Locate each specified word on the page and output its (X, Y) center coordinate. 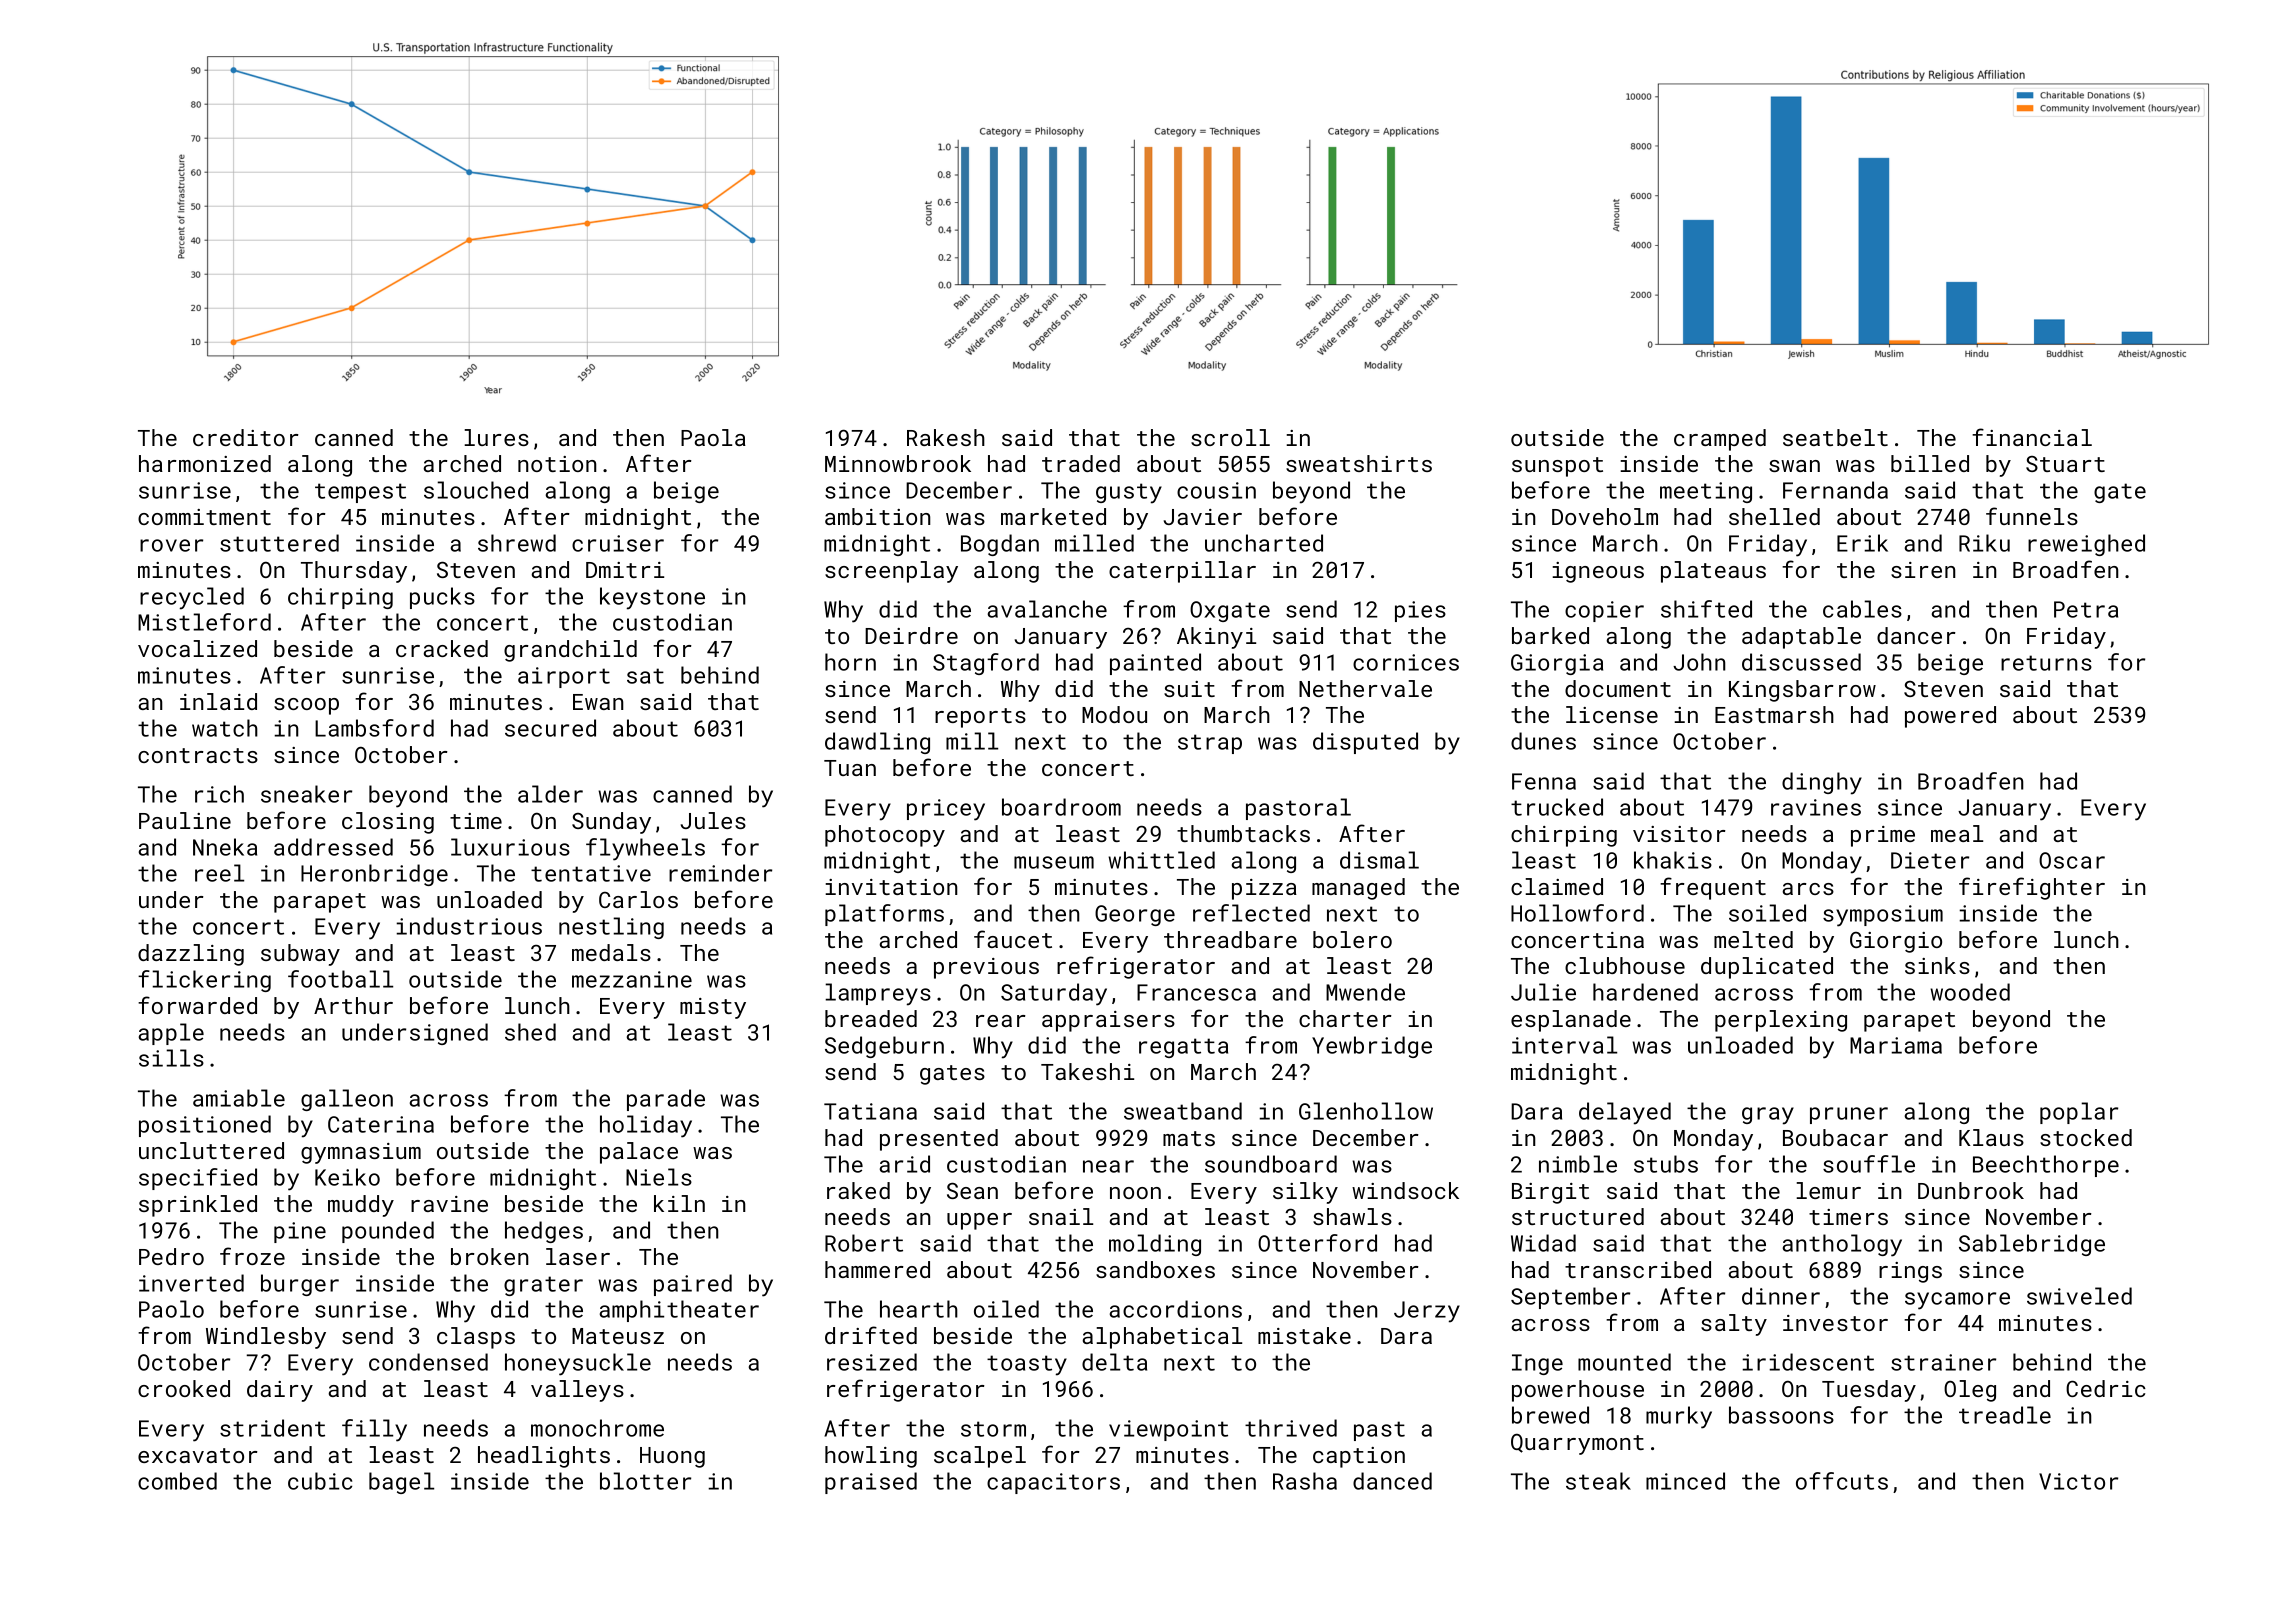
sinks (1937, 965)
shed (530, 1032)
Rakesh (946, 437)
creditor (246, 437)
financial (2032, 437)
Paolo (171, 1309)
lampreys (878, 994)
